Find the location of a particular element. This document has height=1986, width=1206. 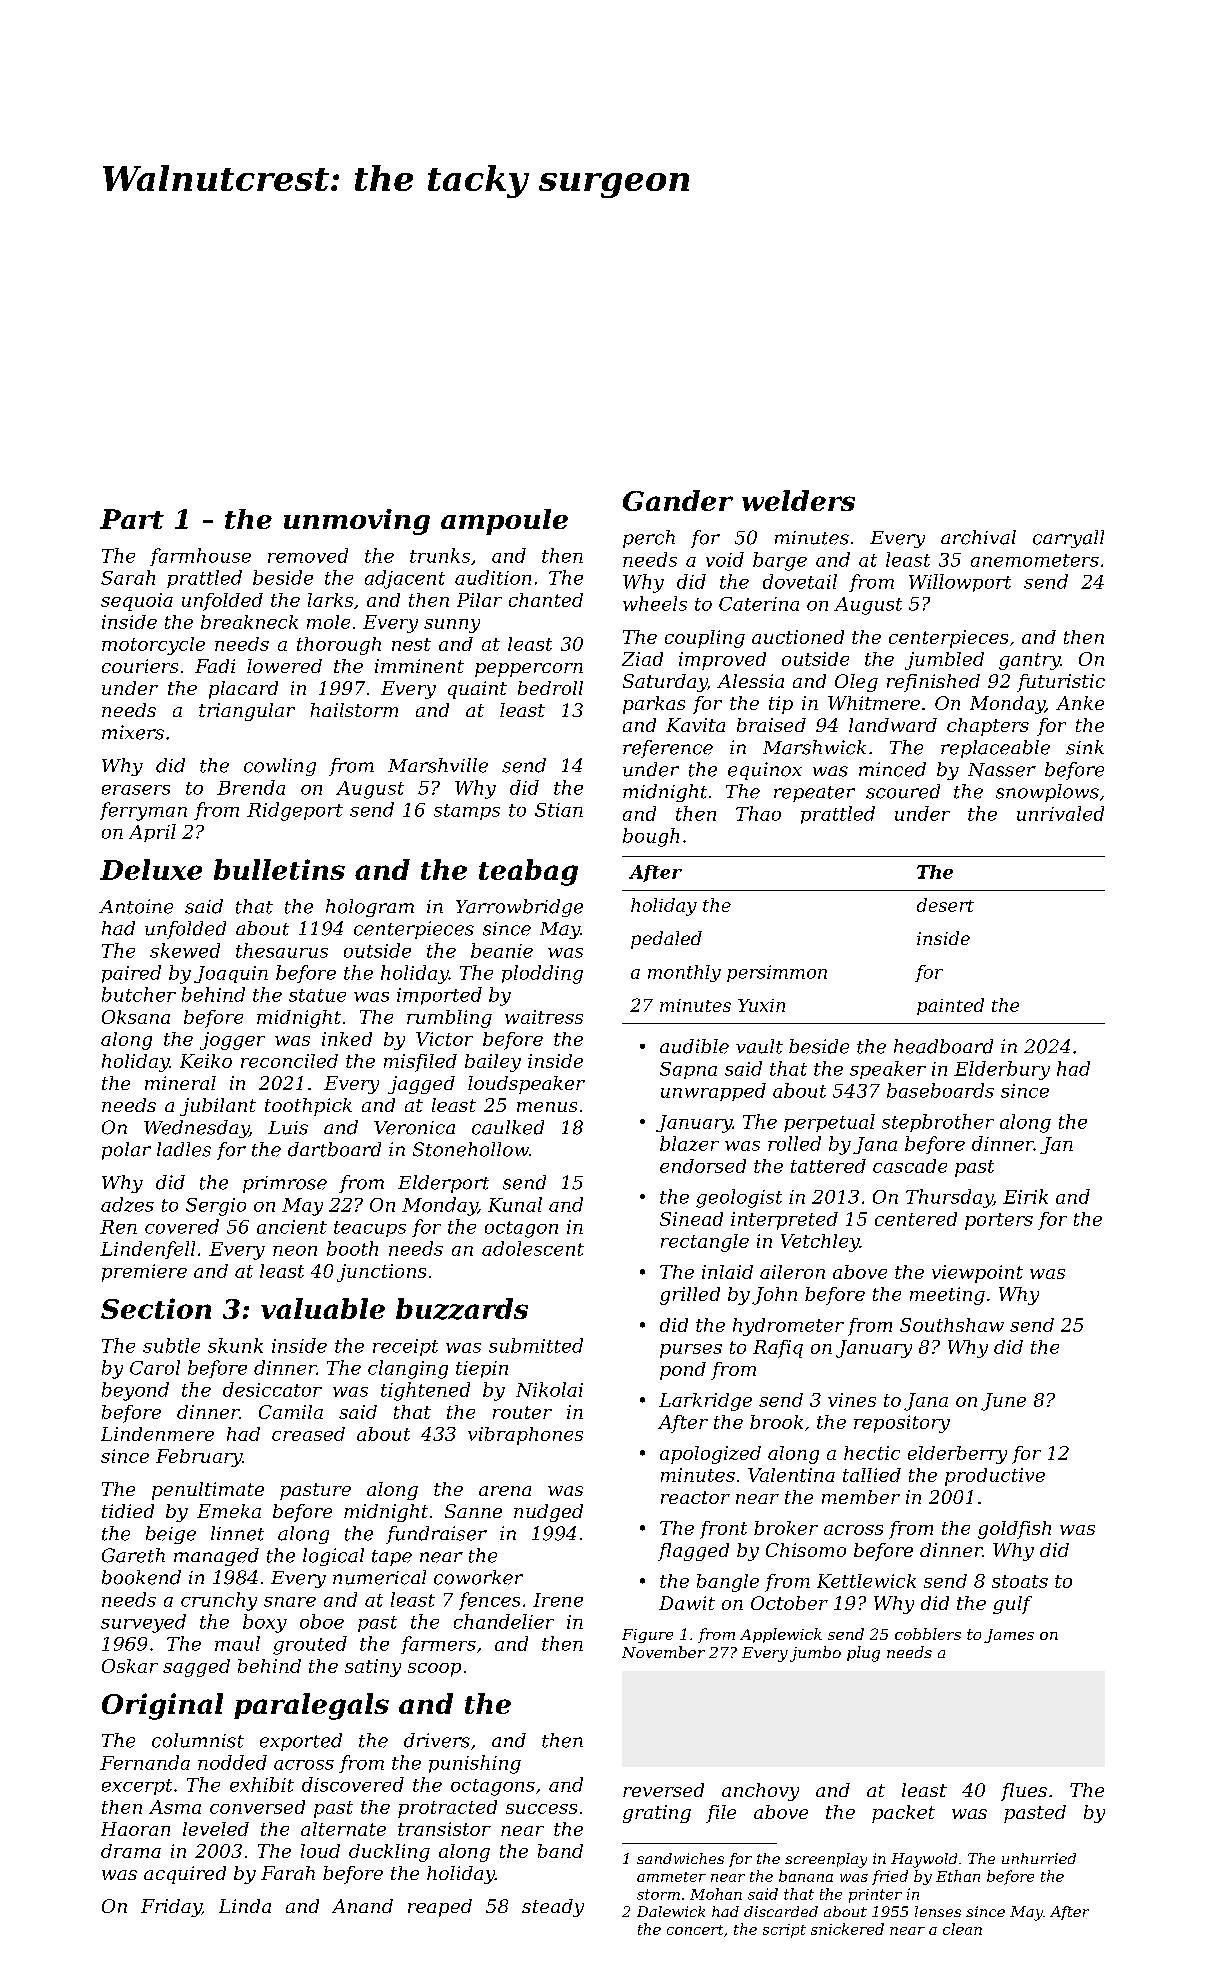

minced is located at coordinates (892, 769).
